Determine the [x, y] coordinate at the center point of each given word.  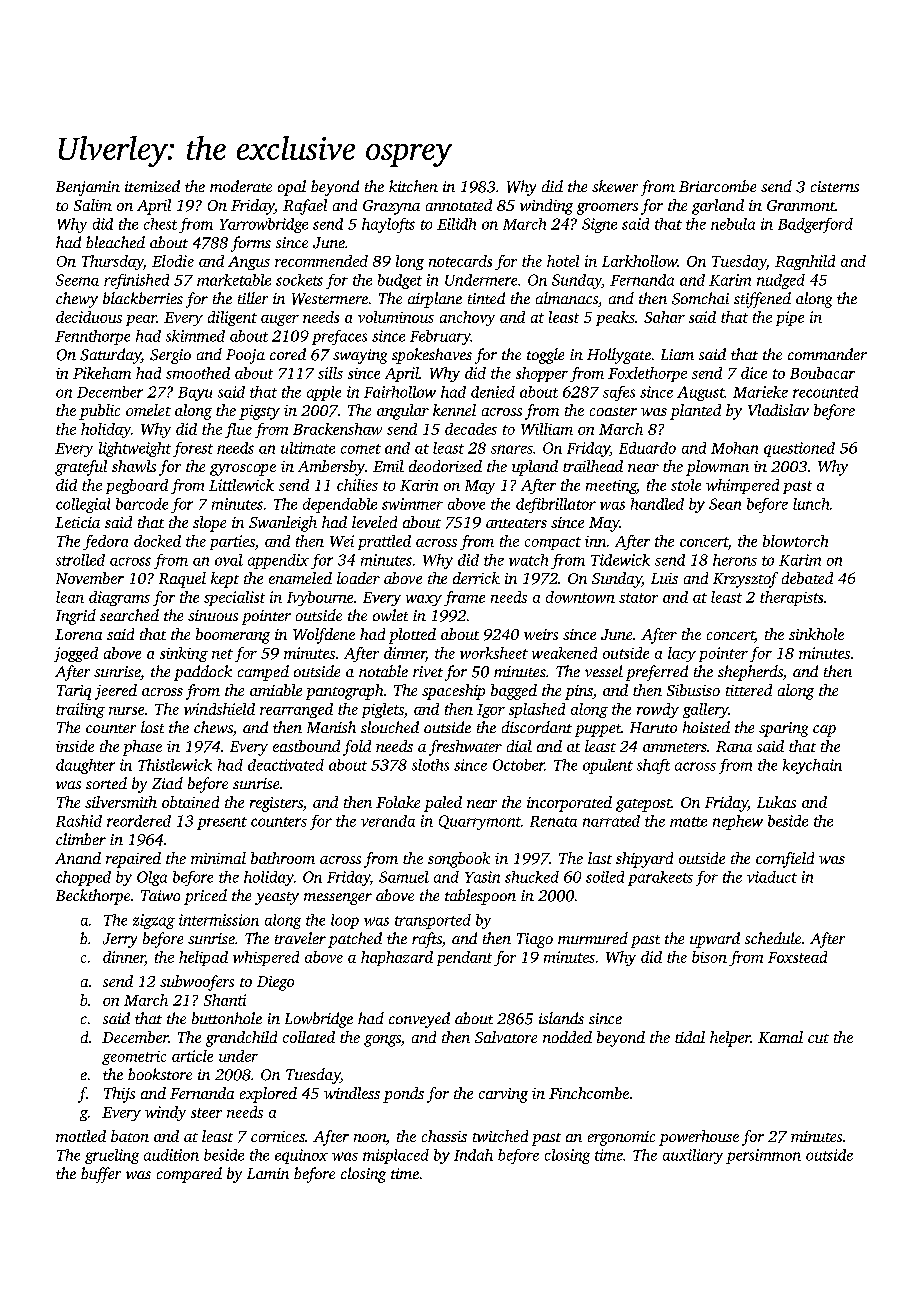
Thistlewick [175, 765]
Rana [734, 746]
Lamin [268, 1173]
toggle [545, 356]
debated [807, 578]
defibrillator [556, 505]
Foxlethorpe [647, 374]
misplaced [396, 1156]
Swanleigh [283, 524]
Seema [77, 280]
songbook [459, 860]
